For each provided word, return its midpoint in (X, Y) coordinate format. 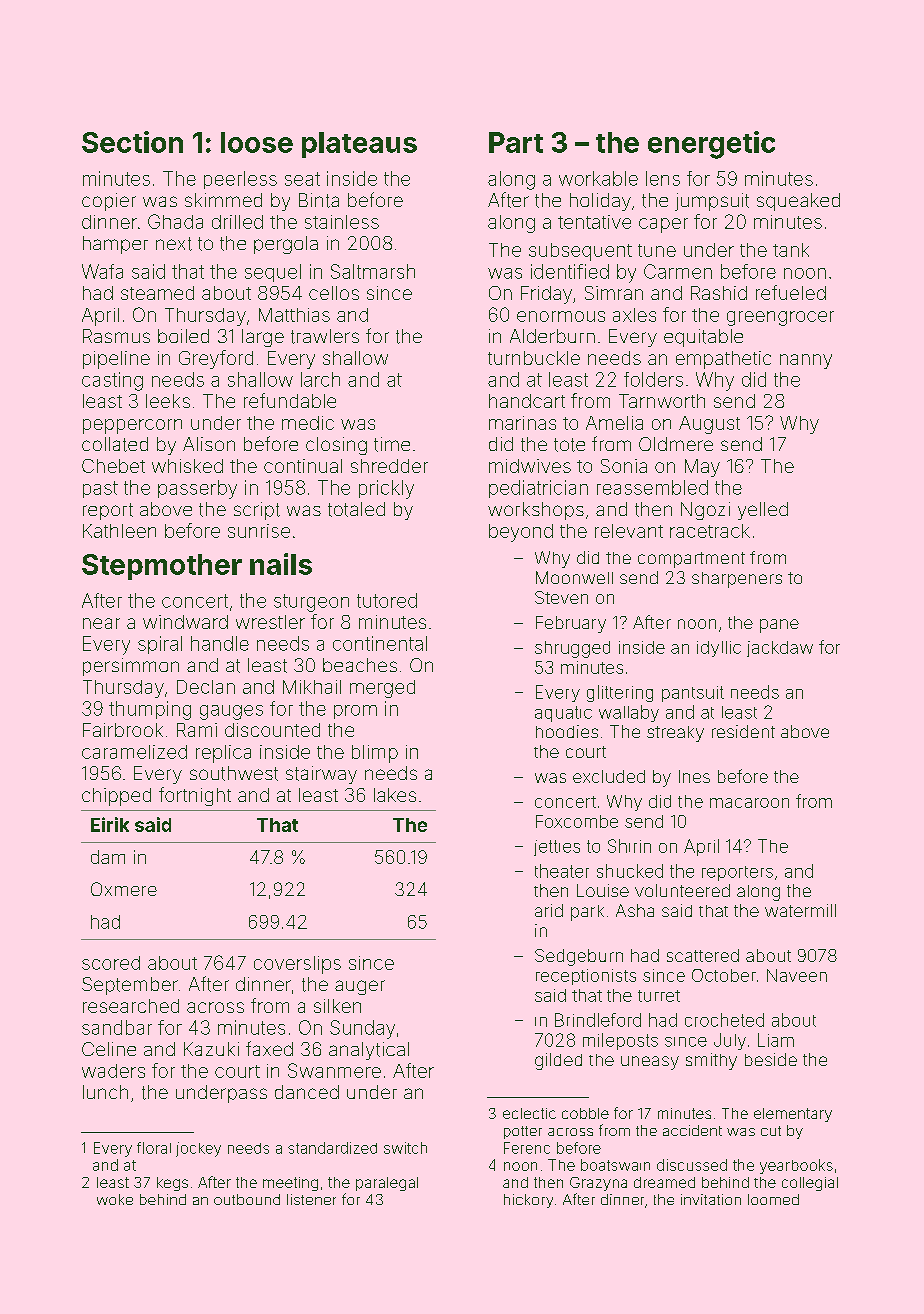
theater (562, 871)
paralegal (387, 1184)
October (724, 975)
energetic (711, 145)
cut (771, 1131)
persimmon (131, 667)
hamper (115, 245)
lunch (105, 1092)
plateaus (359, 145)
